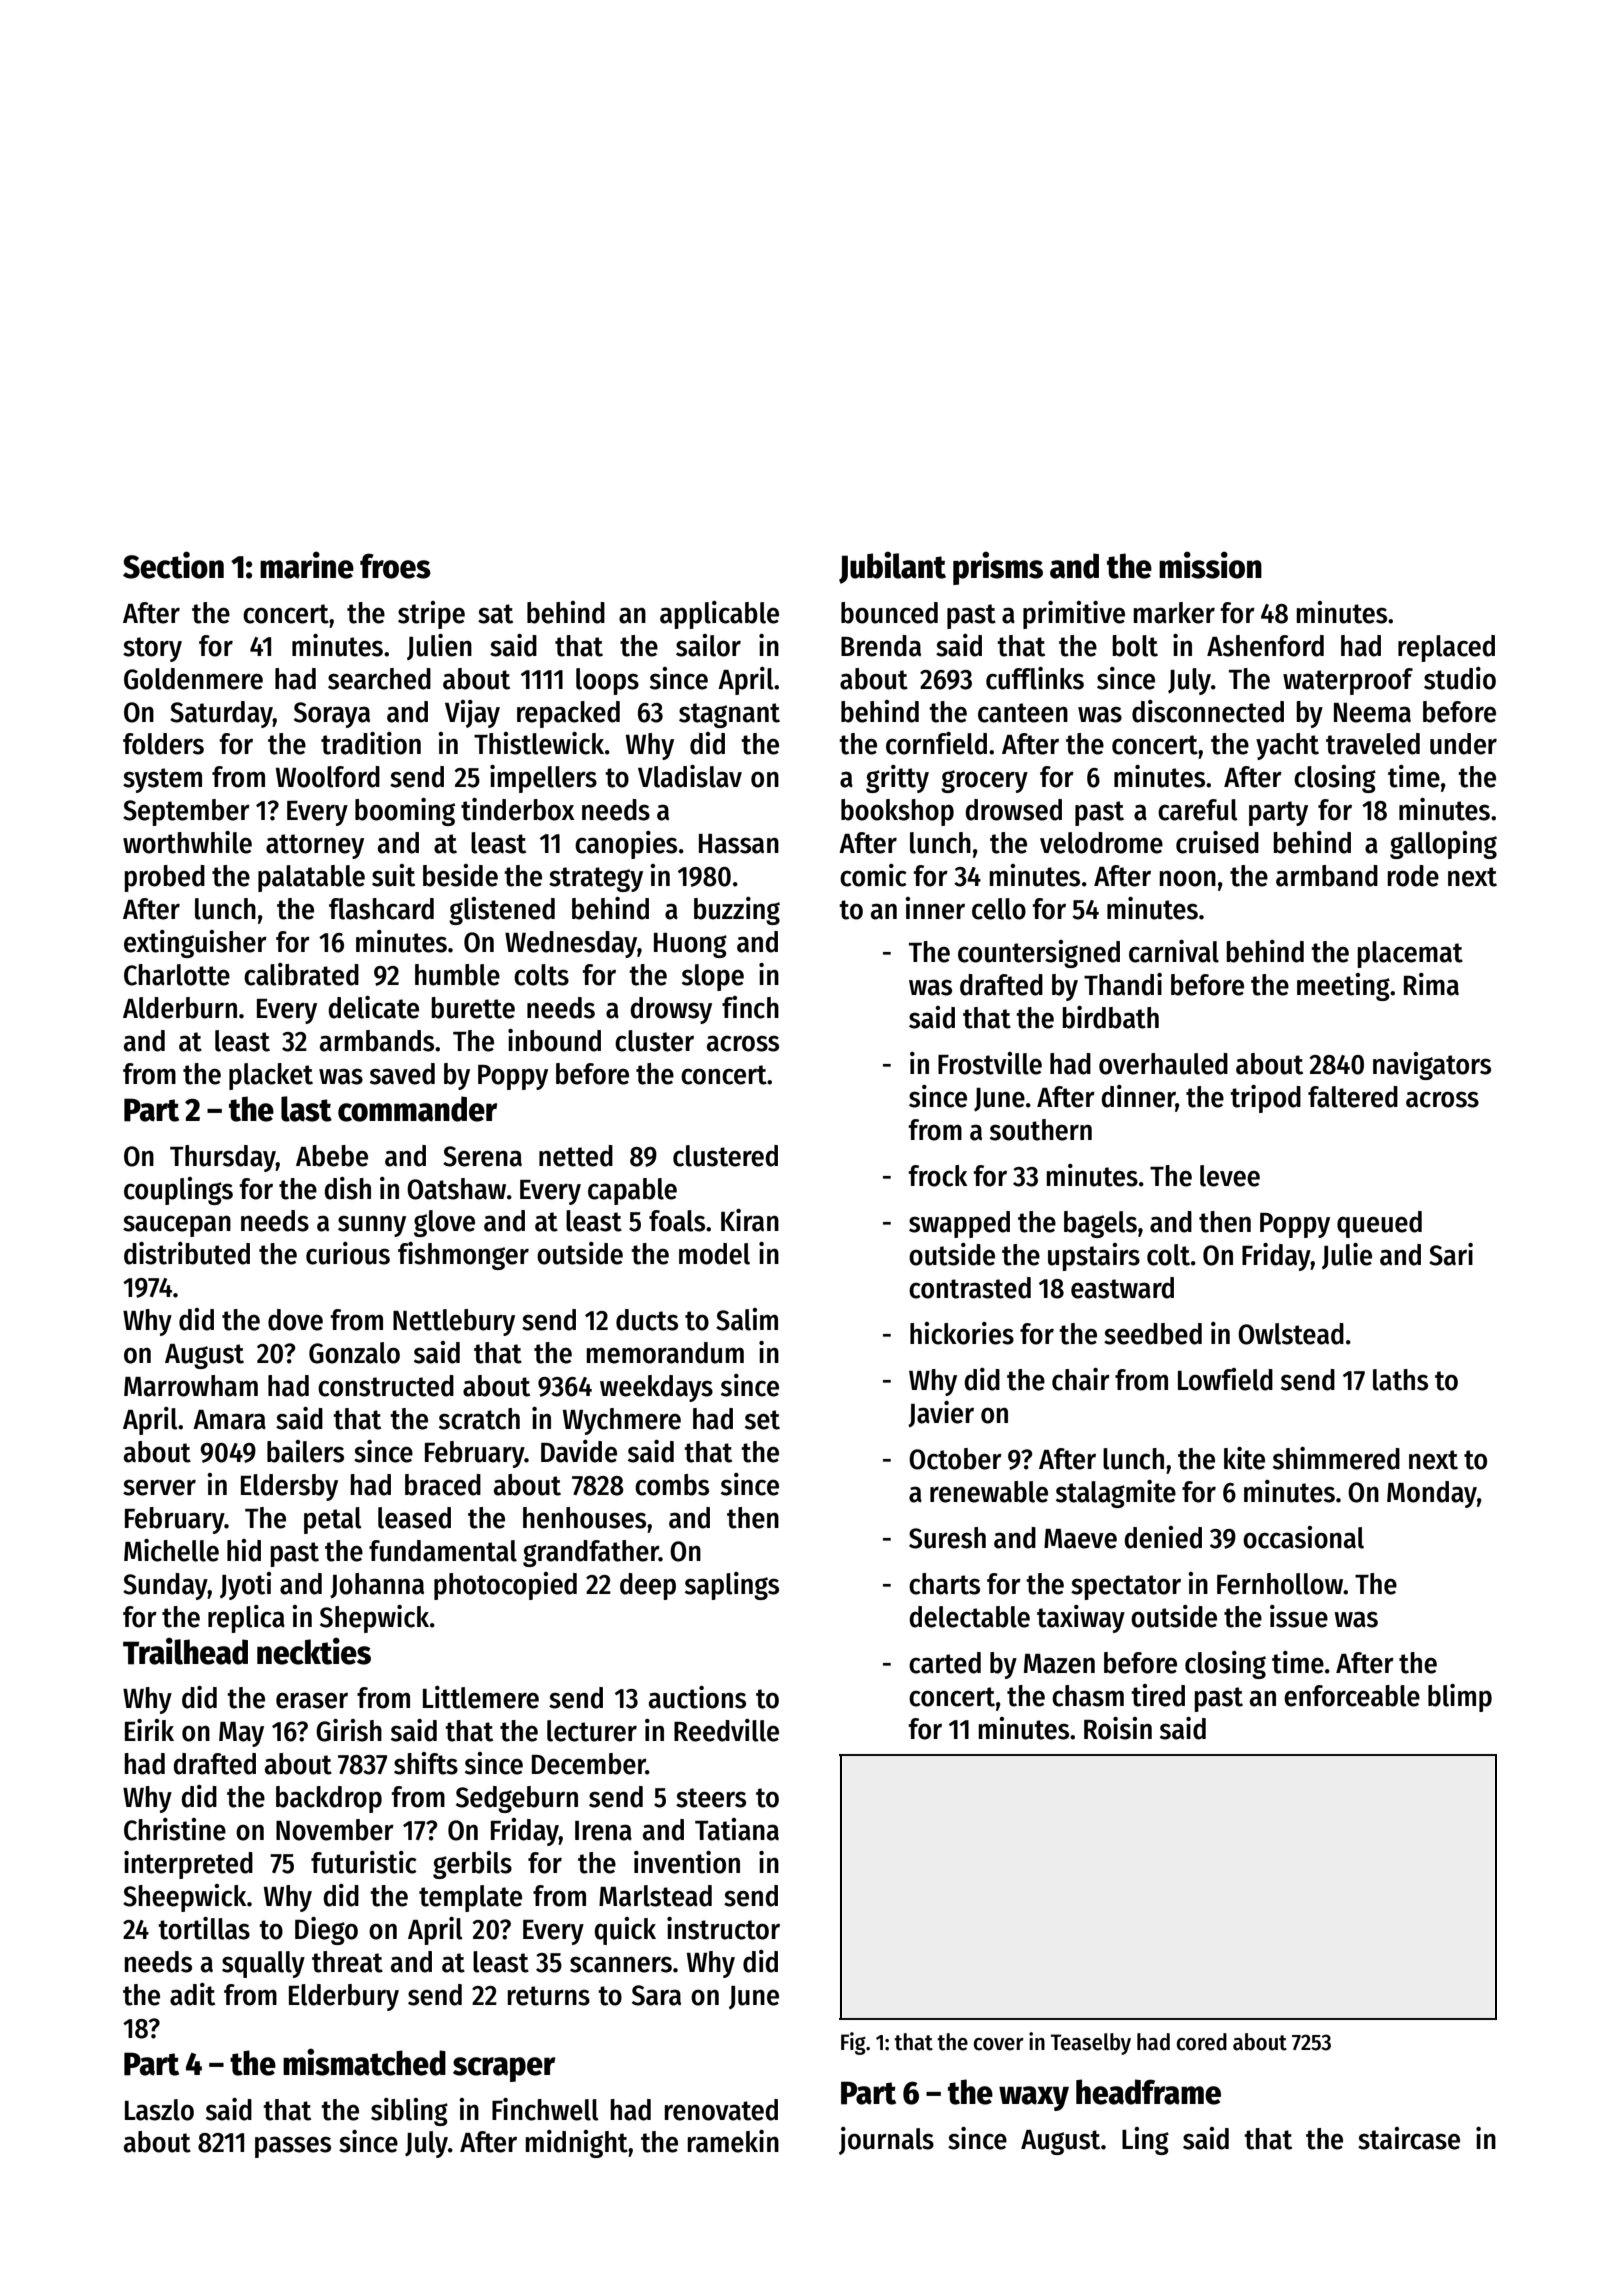 The width and height of the document is (1620, 2292). I want to click on Salim, so click(747, 1319).
